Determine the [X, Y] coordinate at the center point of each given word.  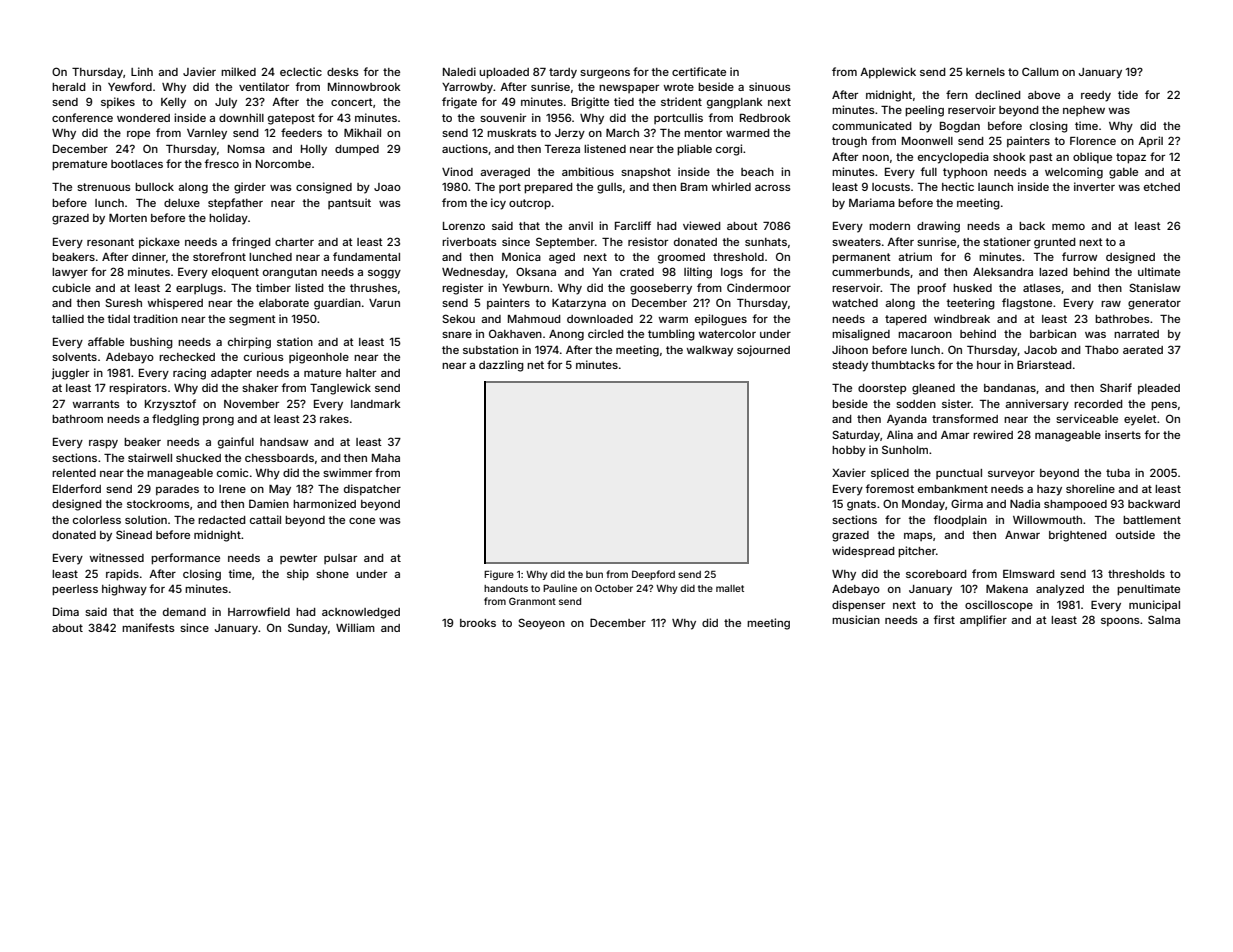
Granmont [532, 601]
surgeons [605, 74]
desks [343, 72]
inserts [1123, 434]
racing [189, 374]
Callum [1040, 71]
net [535, 365]
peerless [75, 590]
